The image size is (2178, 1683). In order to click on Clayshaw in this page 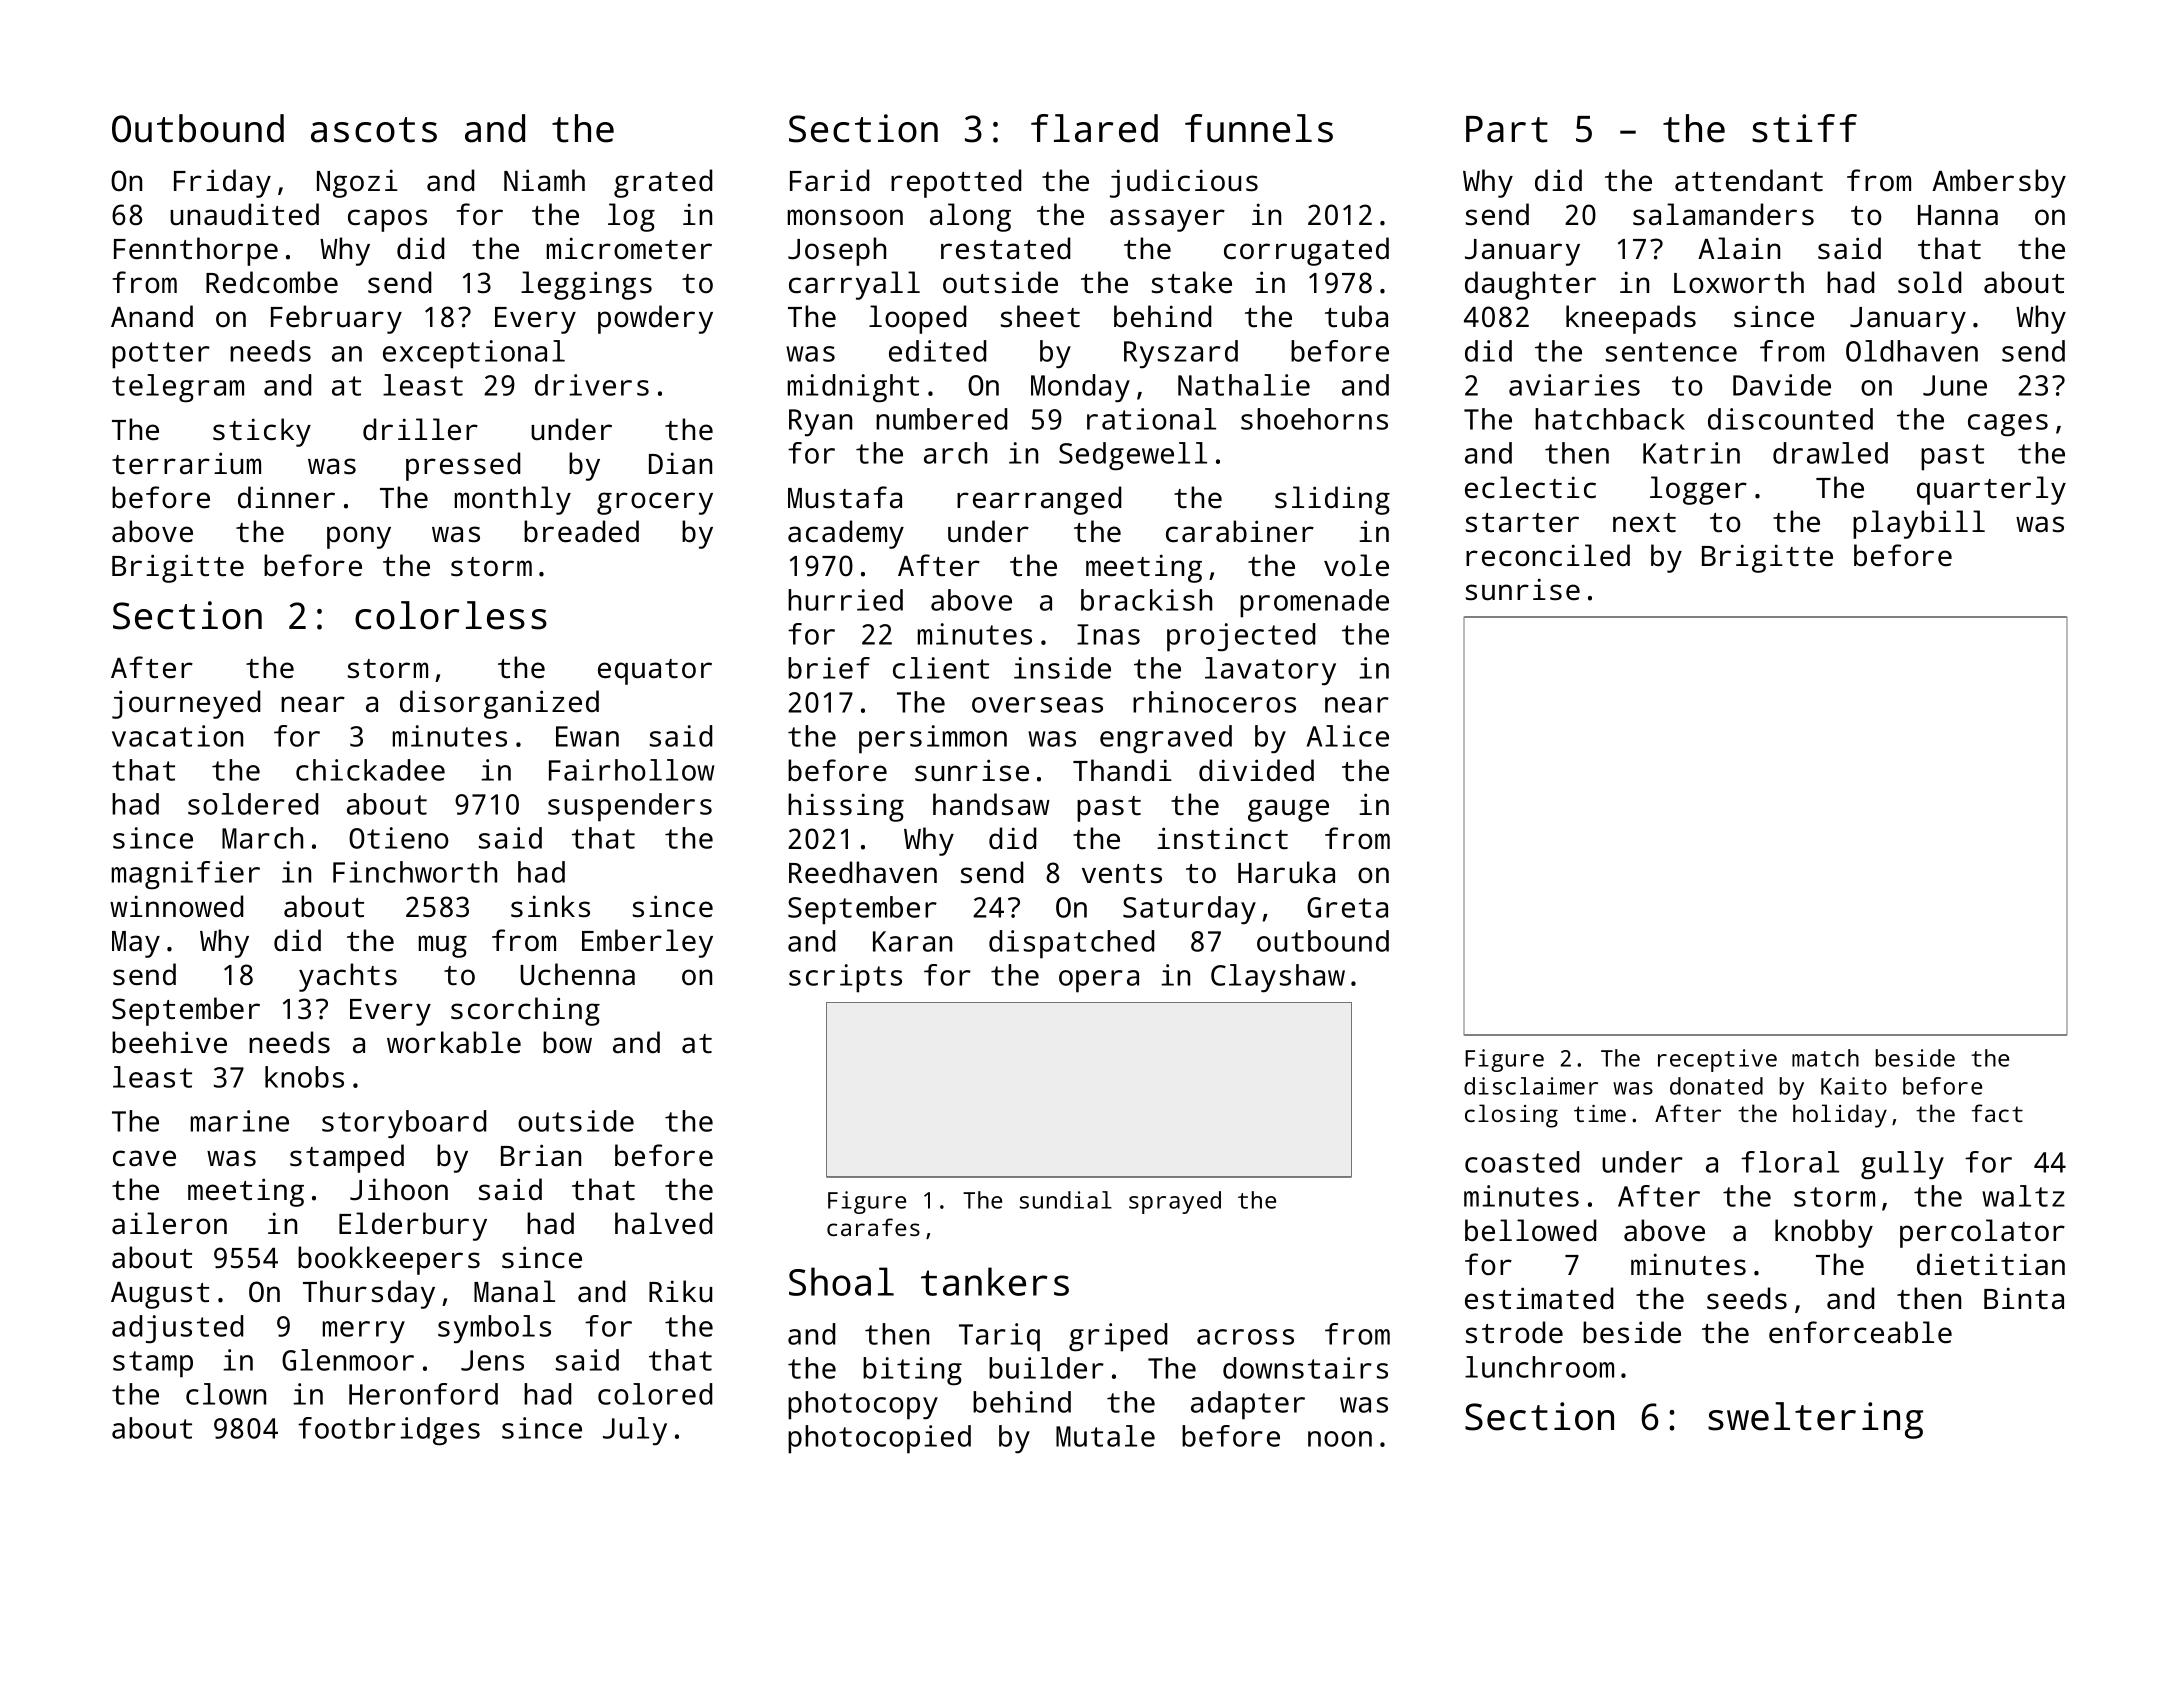, I will do `click(1278, 978)`.
